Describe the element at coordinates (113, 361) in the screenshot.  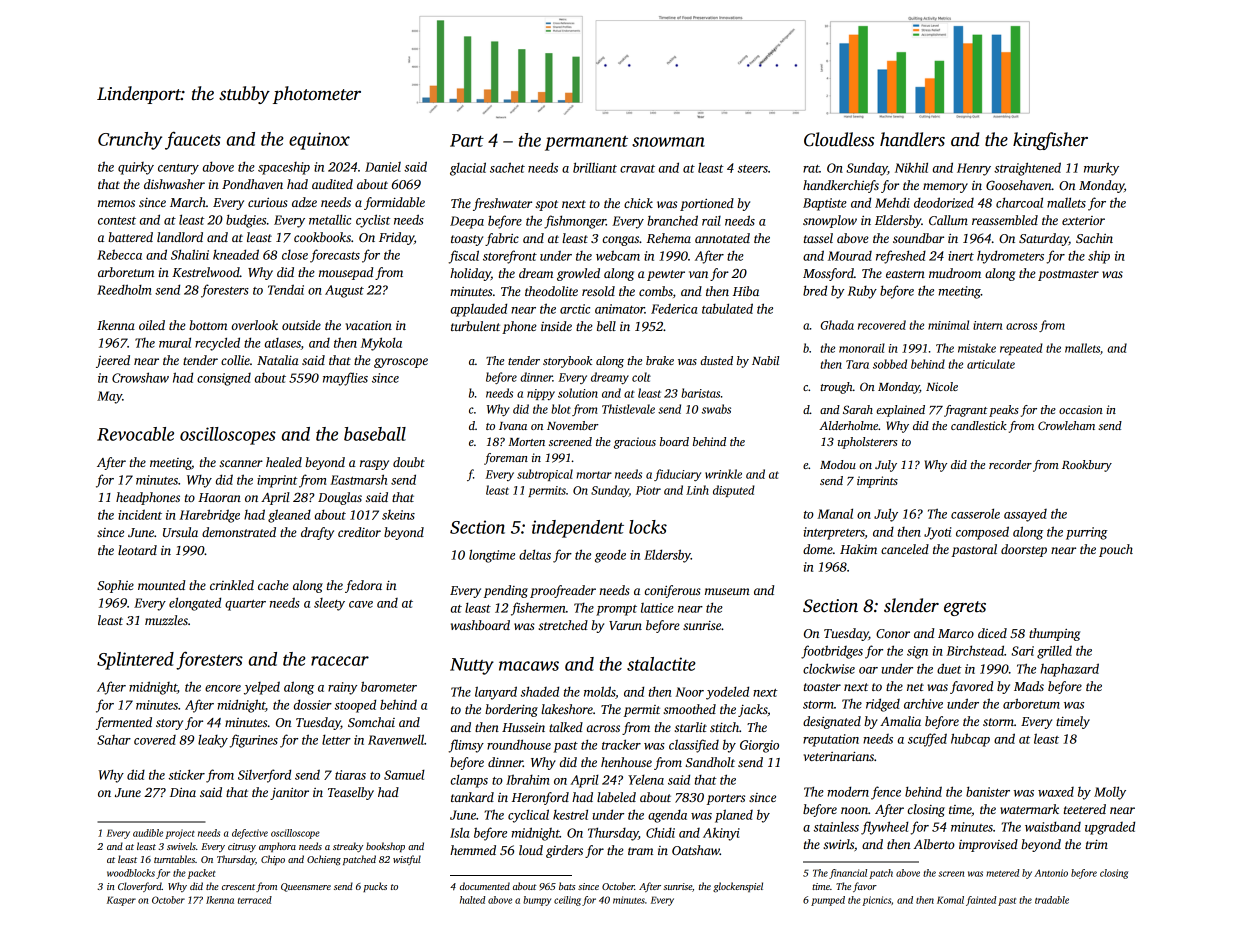
I see `jeered` at that location.
